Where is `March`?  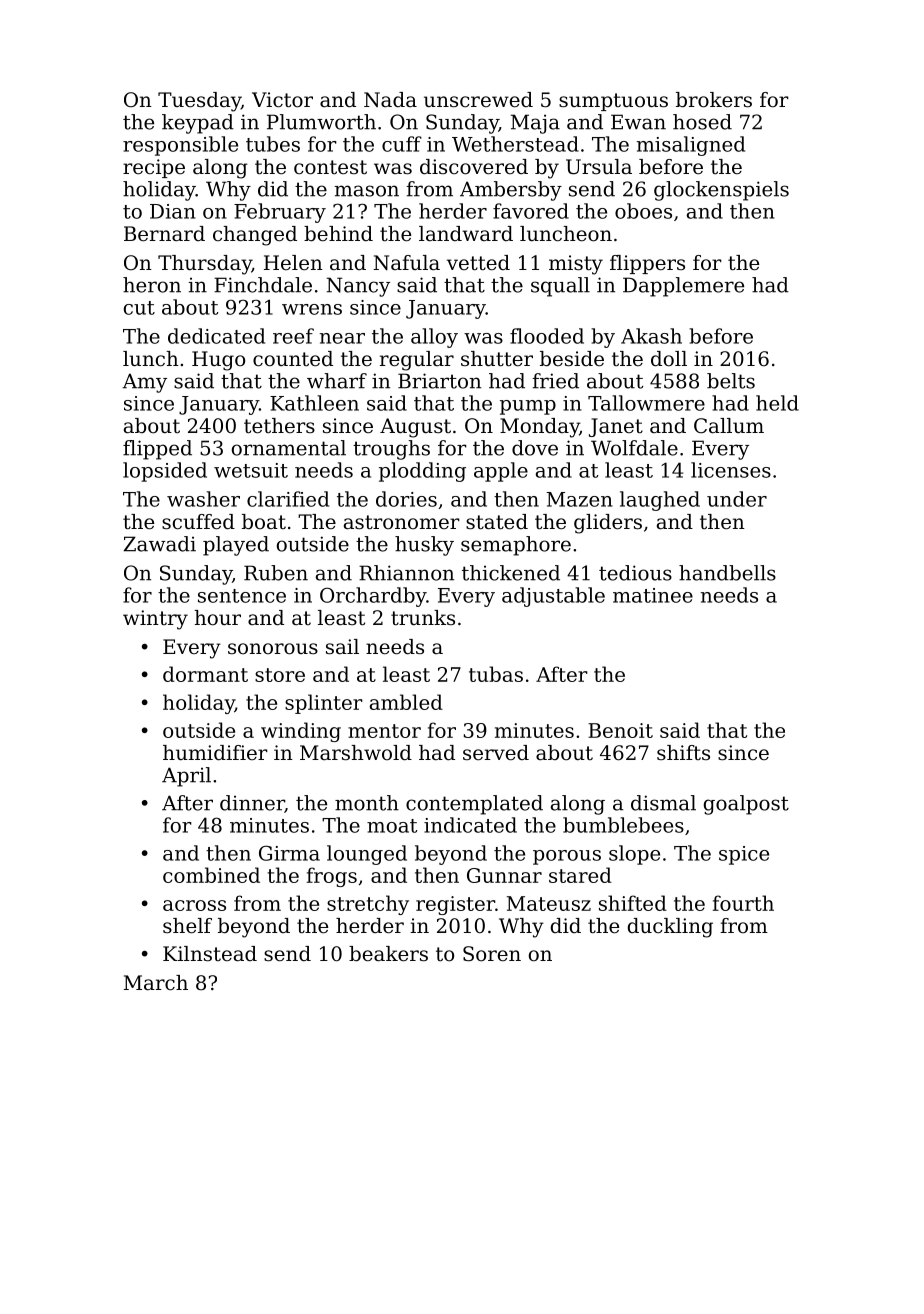 March is located at coordinates (156, 983).
